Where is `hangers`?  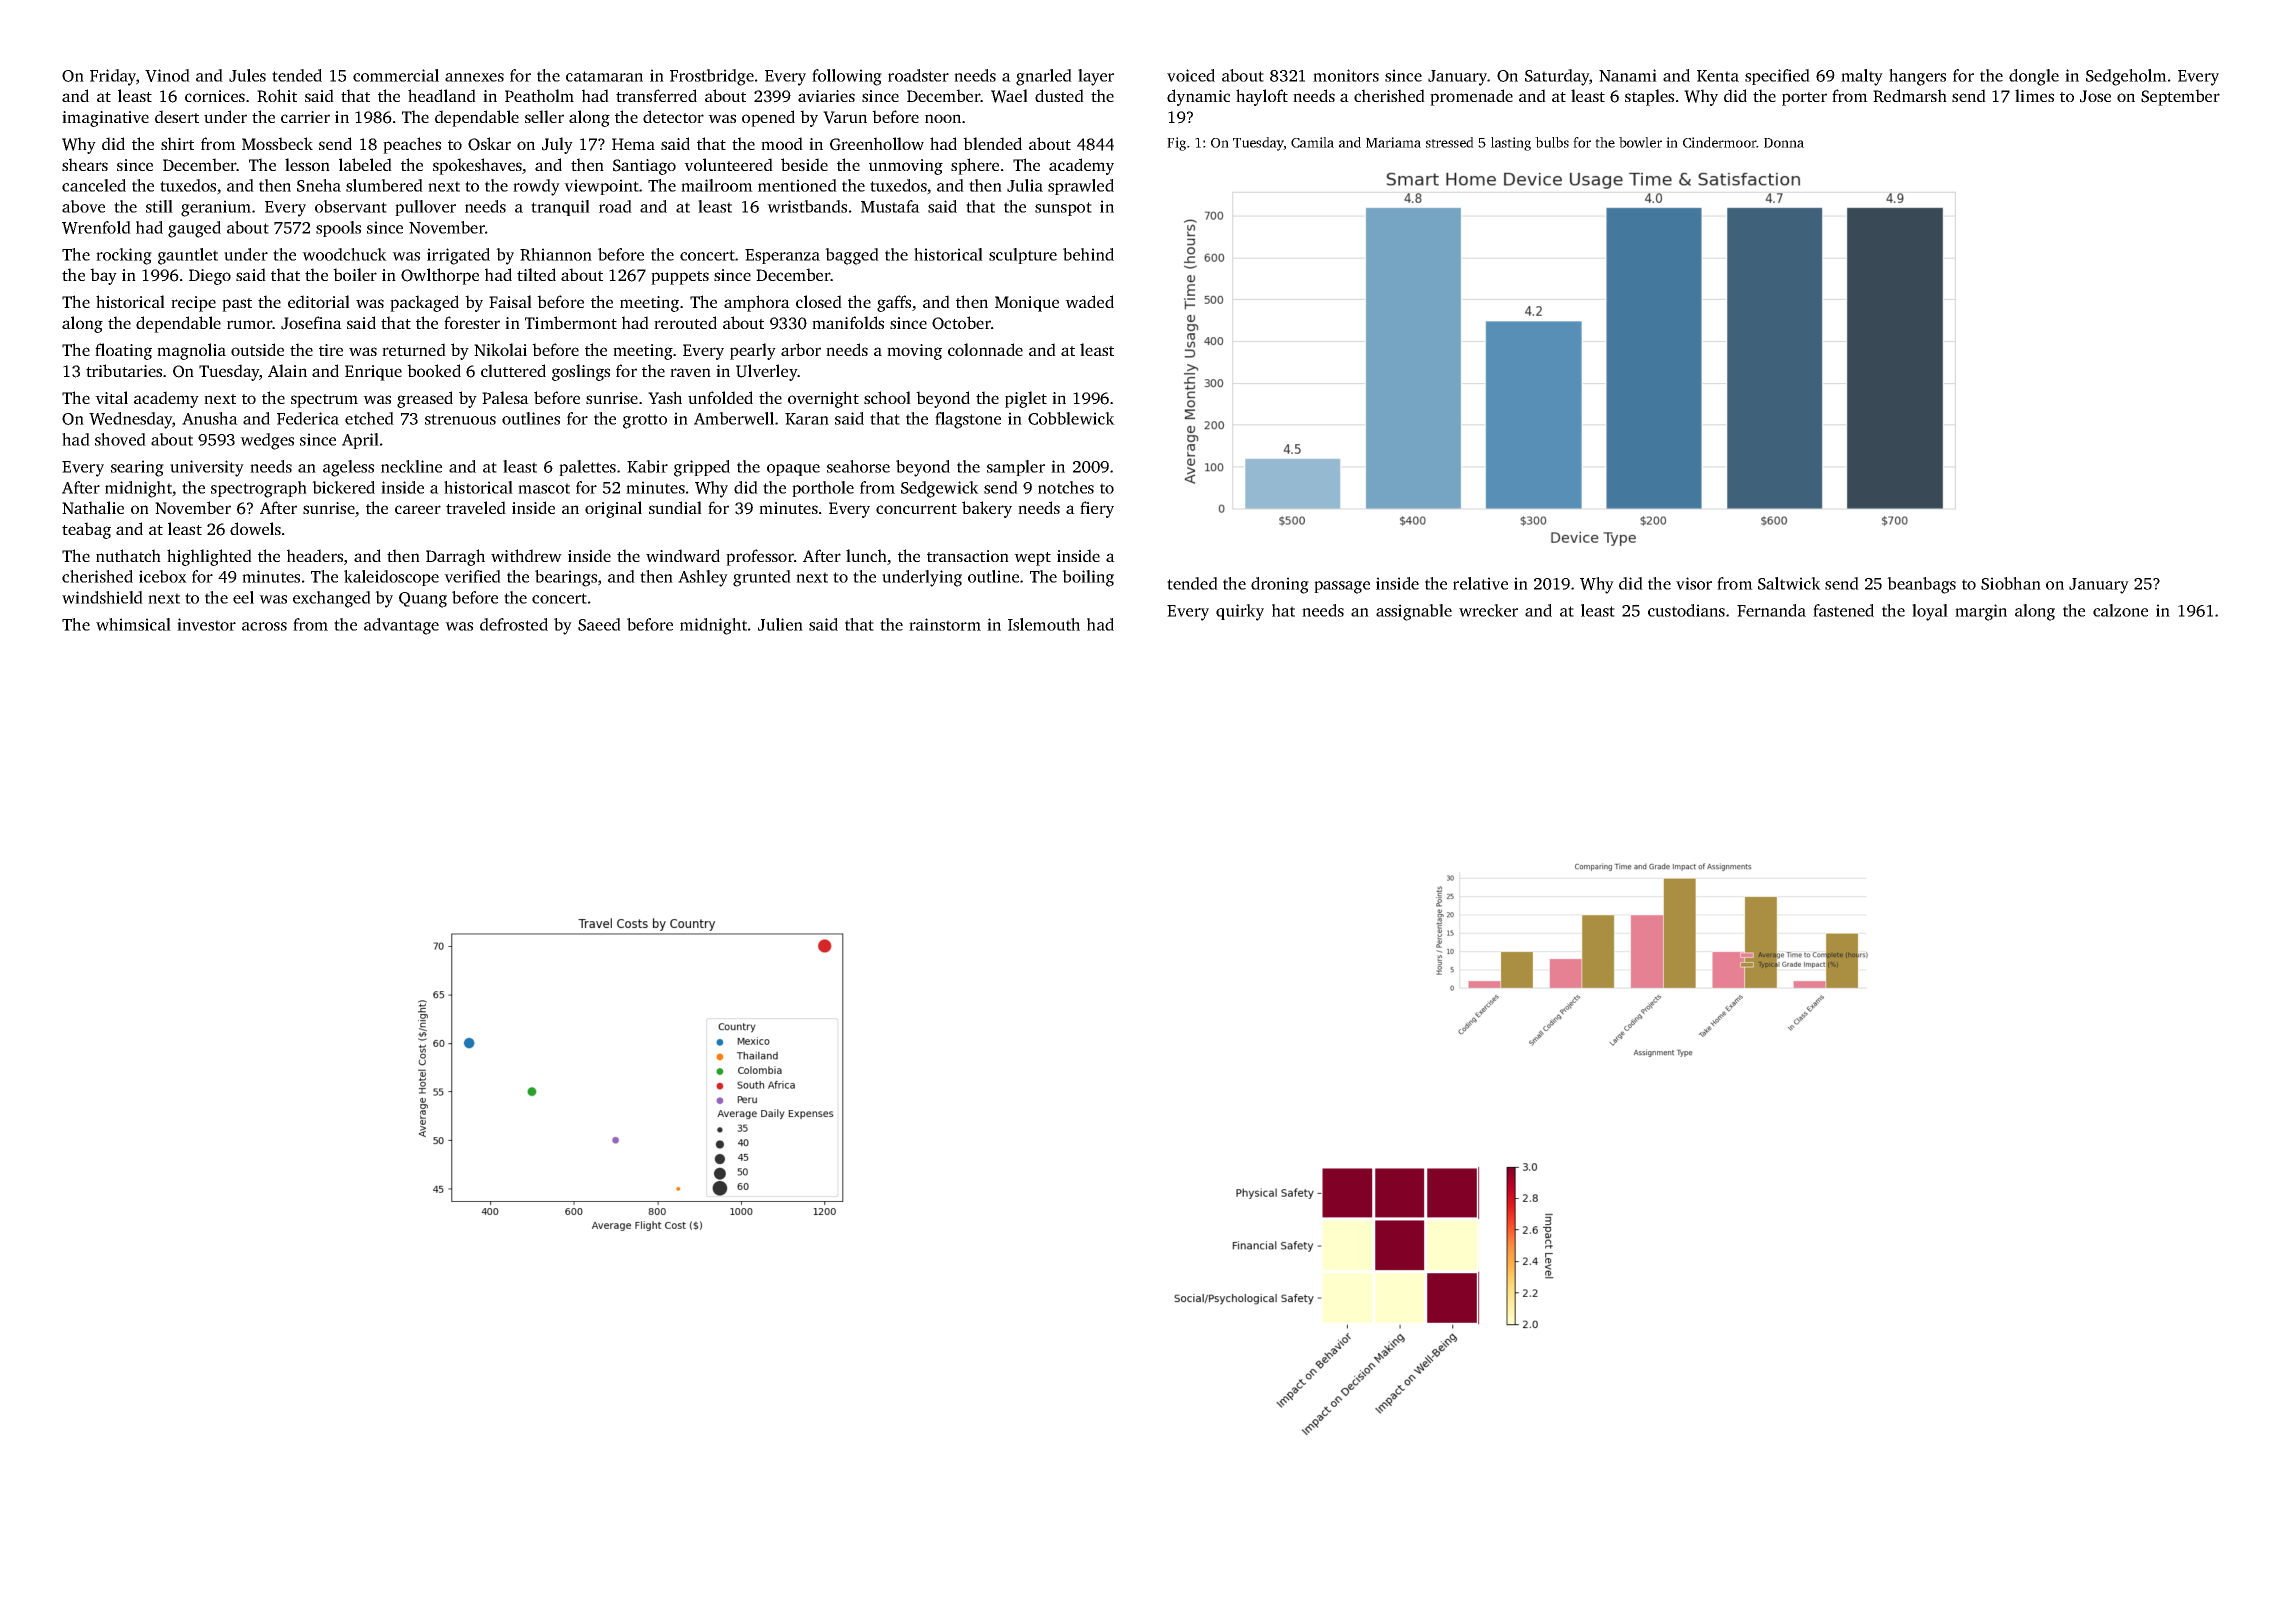
hangers is located at coordinates (1917, 77).
